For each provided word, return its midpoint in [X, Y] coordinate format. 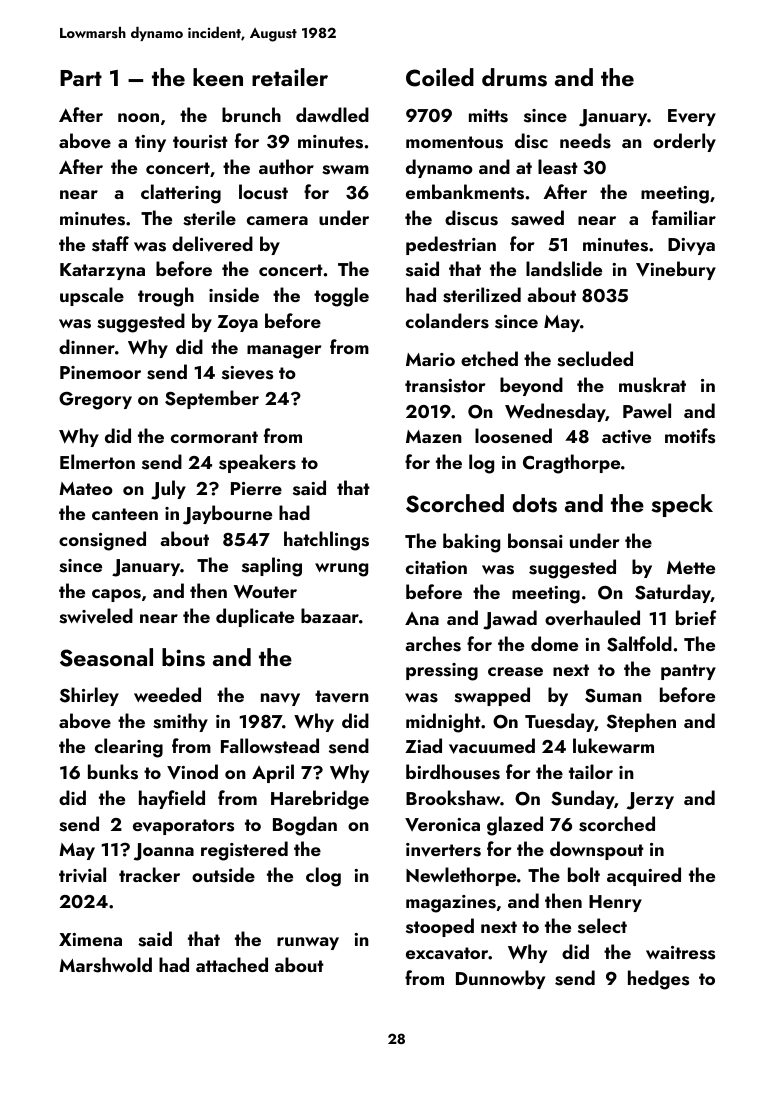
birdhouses [453, 772]
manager [284, 352]
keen [218, 77]
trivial [82, 875]
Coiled [440, 77]
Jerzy [650, 801]
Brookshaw [453, 798]
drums [514, 77]
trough [166, 297]
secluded [595, 359]
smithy [180, 722]
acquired [644, 876]
